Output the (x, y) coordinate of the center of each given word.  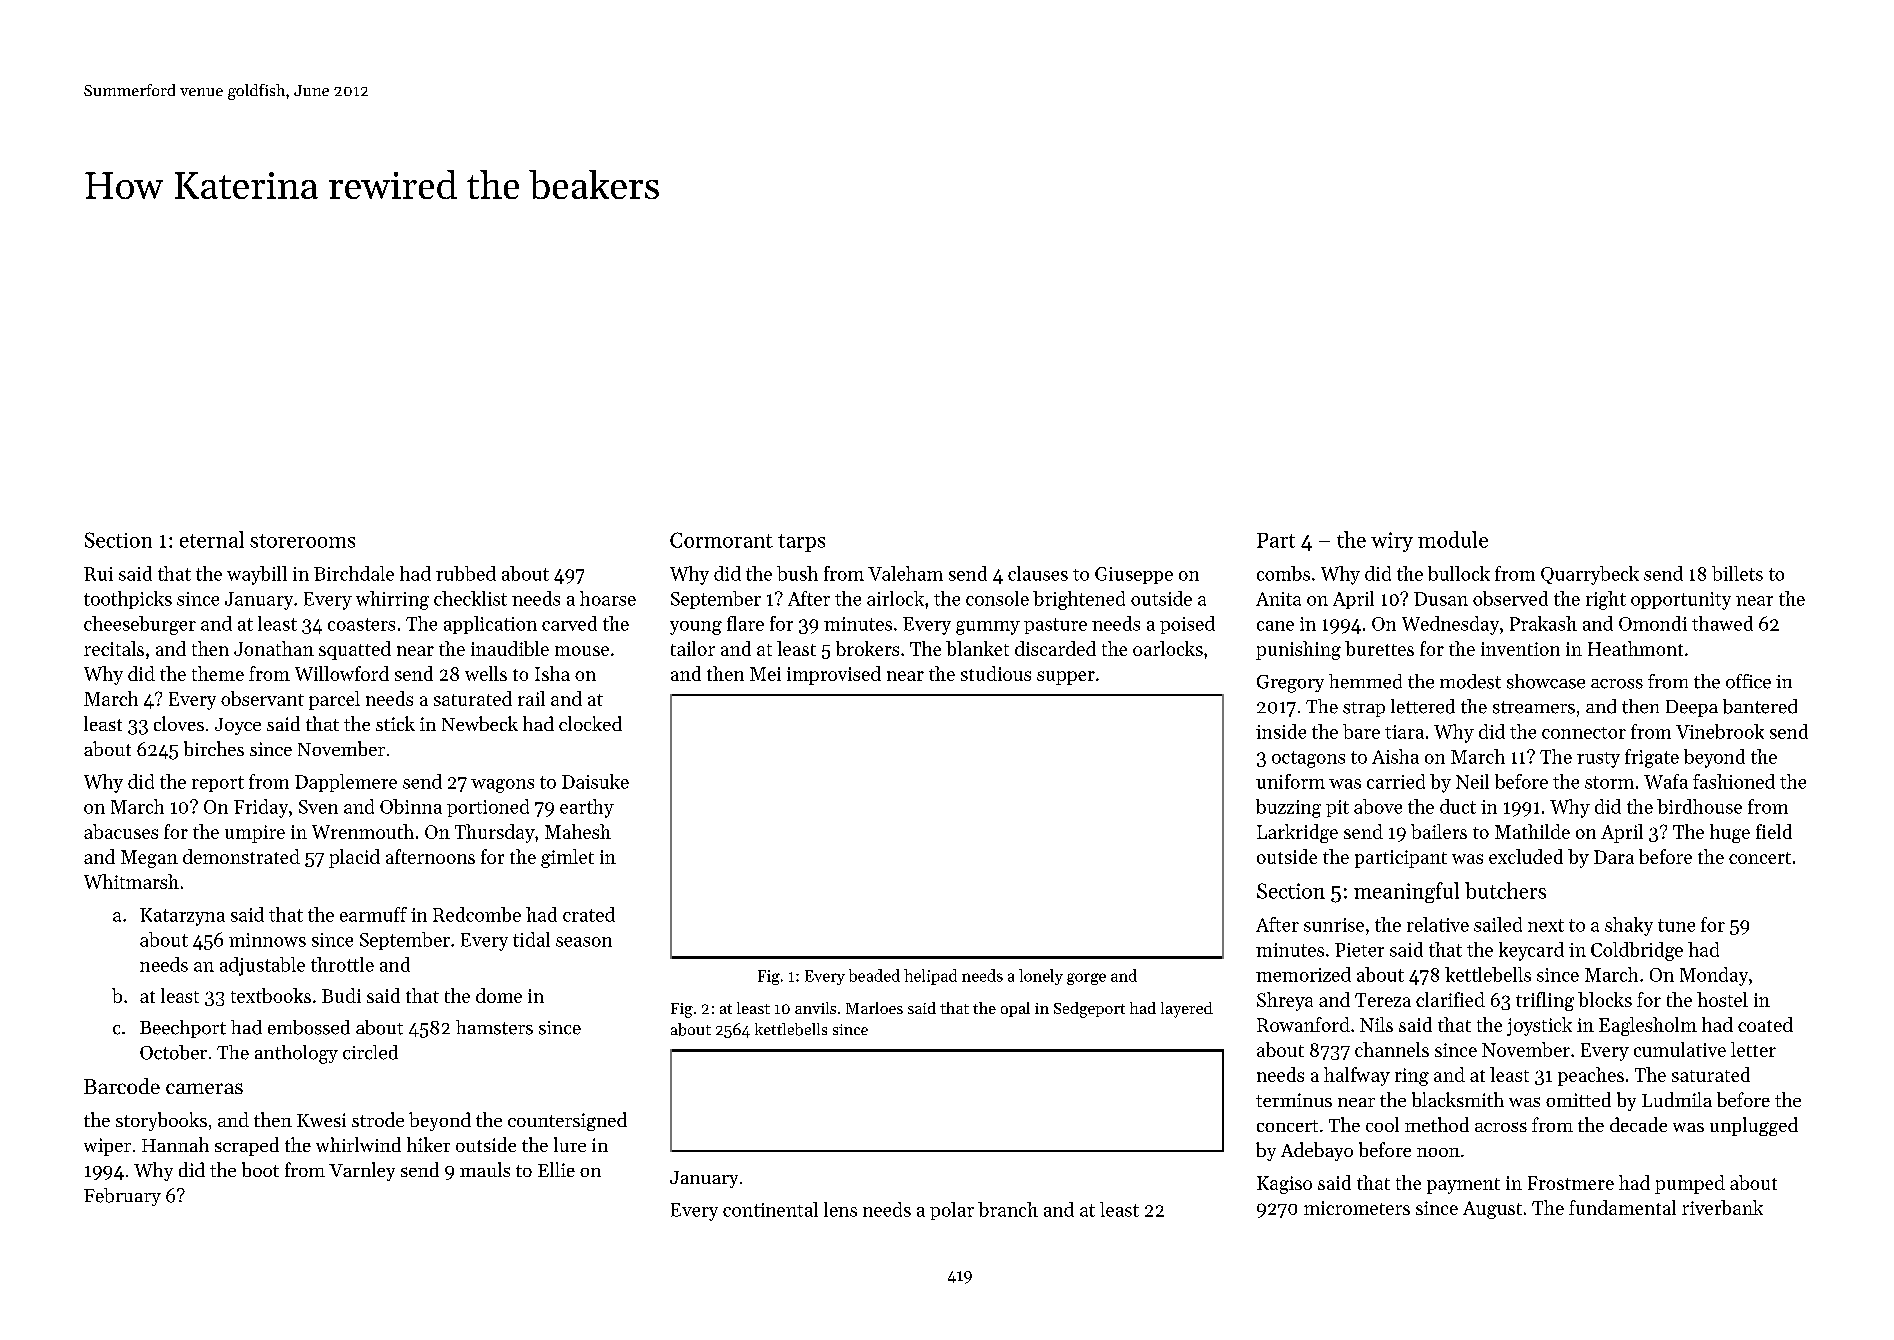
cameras (204, 1088)
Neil (1472, 781)
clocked (590, 723)
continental (770, 1209)
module (1453, 539)
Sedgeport (1089, 1010)
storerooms (302, 541)
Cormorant (721, 540)
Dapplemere (346, 783)
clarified (1450, 999)
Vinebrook (1720, 731)
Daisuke (595, 781)
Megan (149, 859)
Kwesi (321, 1120)
